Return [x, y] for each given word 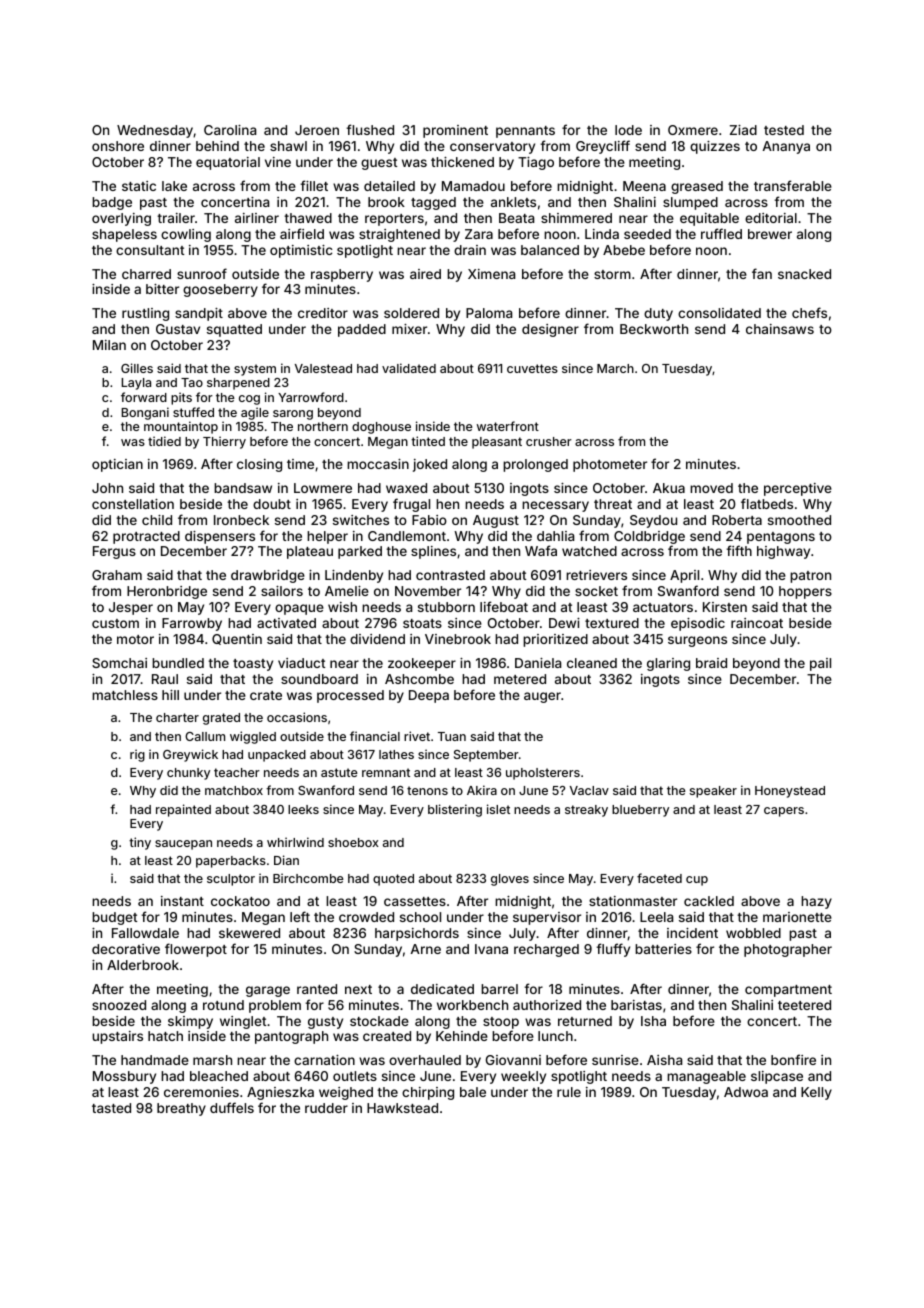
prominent [455, 131]
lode [628, 130]
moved [711, 488]
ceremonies [201, 1092]
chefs [809, 312]
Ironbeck [241, 520]
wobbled [753, 933]
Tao [192, 382]
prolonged [535, 465]
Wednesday [155, 131]
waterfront [508, 426]
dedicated [442, 989]
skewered [249, 933]
